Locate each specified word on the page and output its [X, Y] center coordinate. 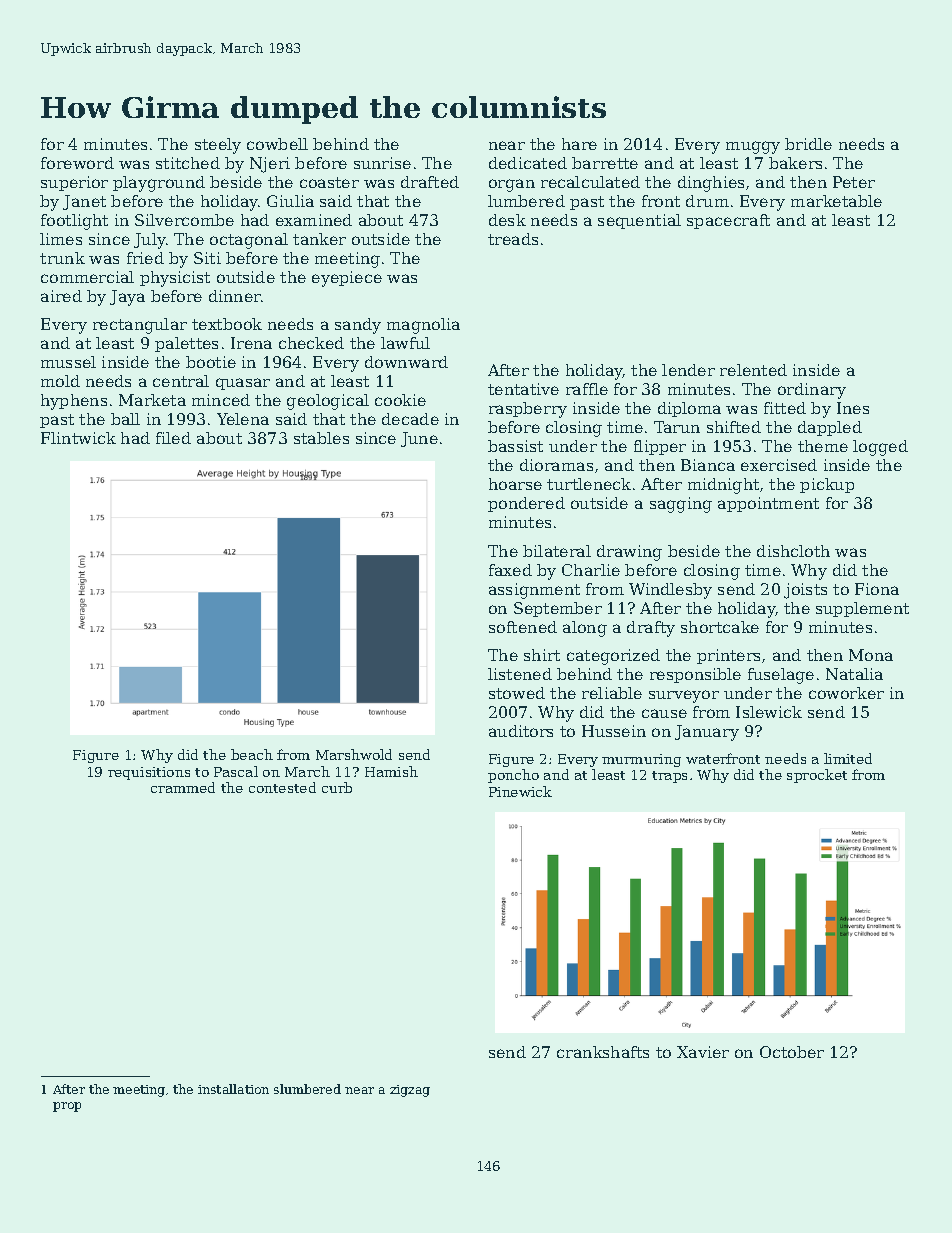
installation [233, 1089]
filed [173, 438]
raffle [587, 389]
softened [523, 627]
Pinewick [520, 791]
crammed [183, 787]
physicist [175, 279]
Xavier [703, 1052]
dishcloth [793, 551]
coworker [846, 693]
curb [337, 787]
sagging [681, 505]
